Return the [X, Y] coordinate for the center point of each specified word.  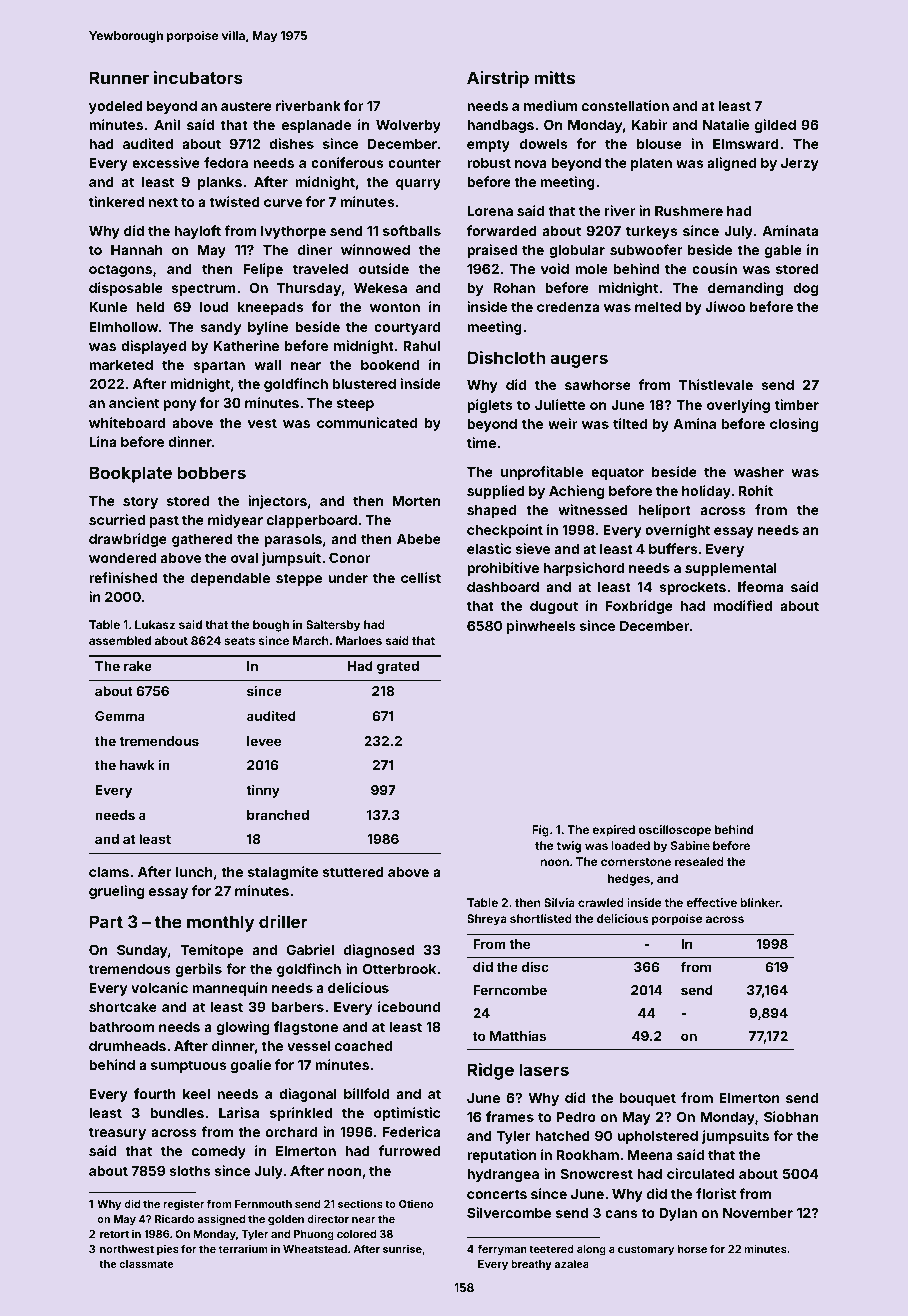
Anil [167, 124]
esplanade [316, 126]
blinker [760, 902]
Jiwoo [725, 306]
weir [562, 423]
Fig [540, 831]
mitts [554, 77]
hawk [137, 765]
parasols [293, 540]
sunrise [402, 1249]
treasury [117, 1133]
